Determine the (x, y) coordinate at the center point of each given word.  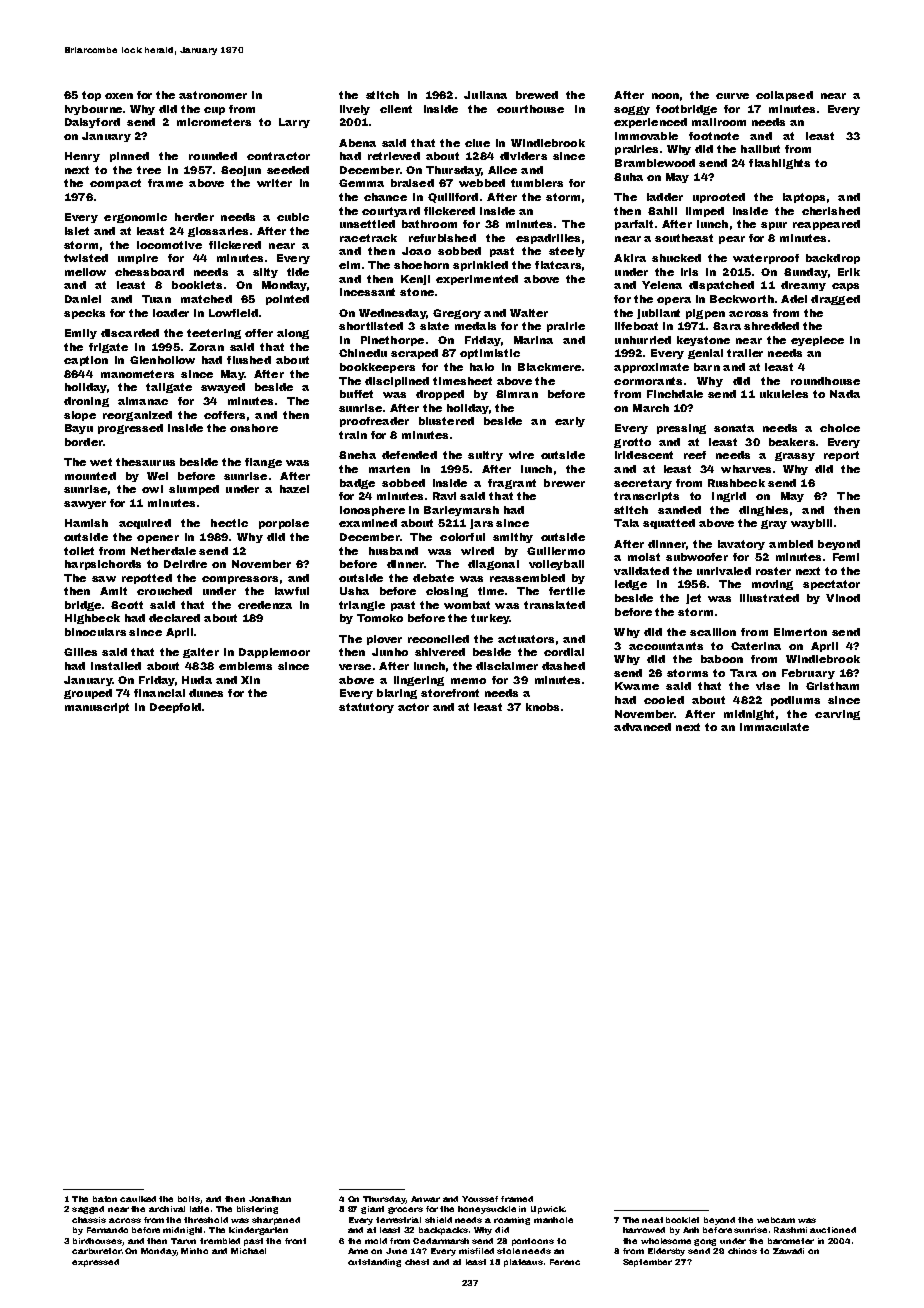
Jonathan (270, 1199)
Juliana (485, 95)
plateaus (523, 1263)
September (647, 1263)
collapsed (784, 96)
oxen (119, 96)
